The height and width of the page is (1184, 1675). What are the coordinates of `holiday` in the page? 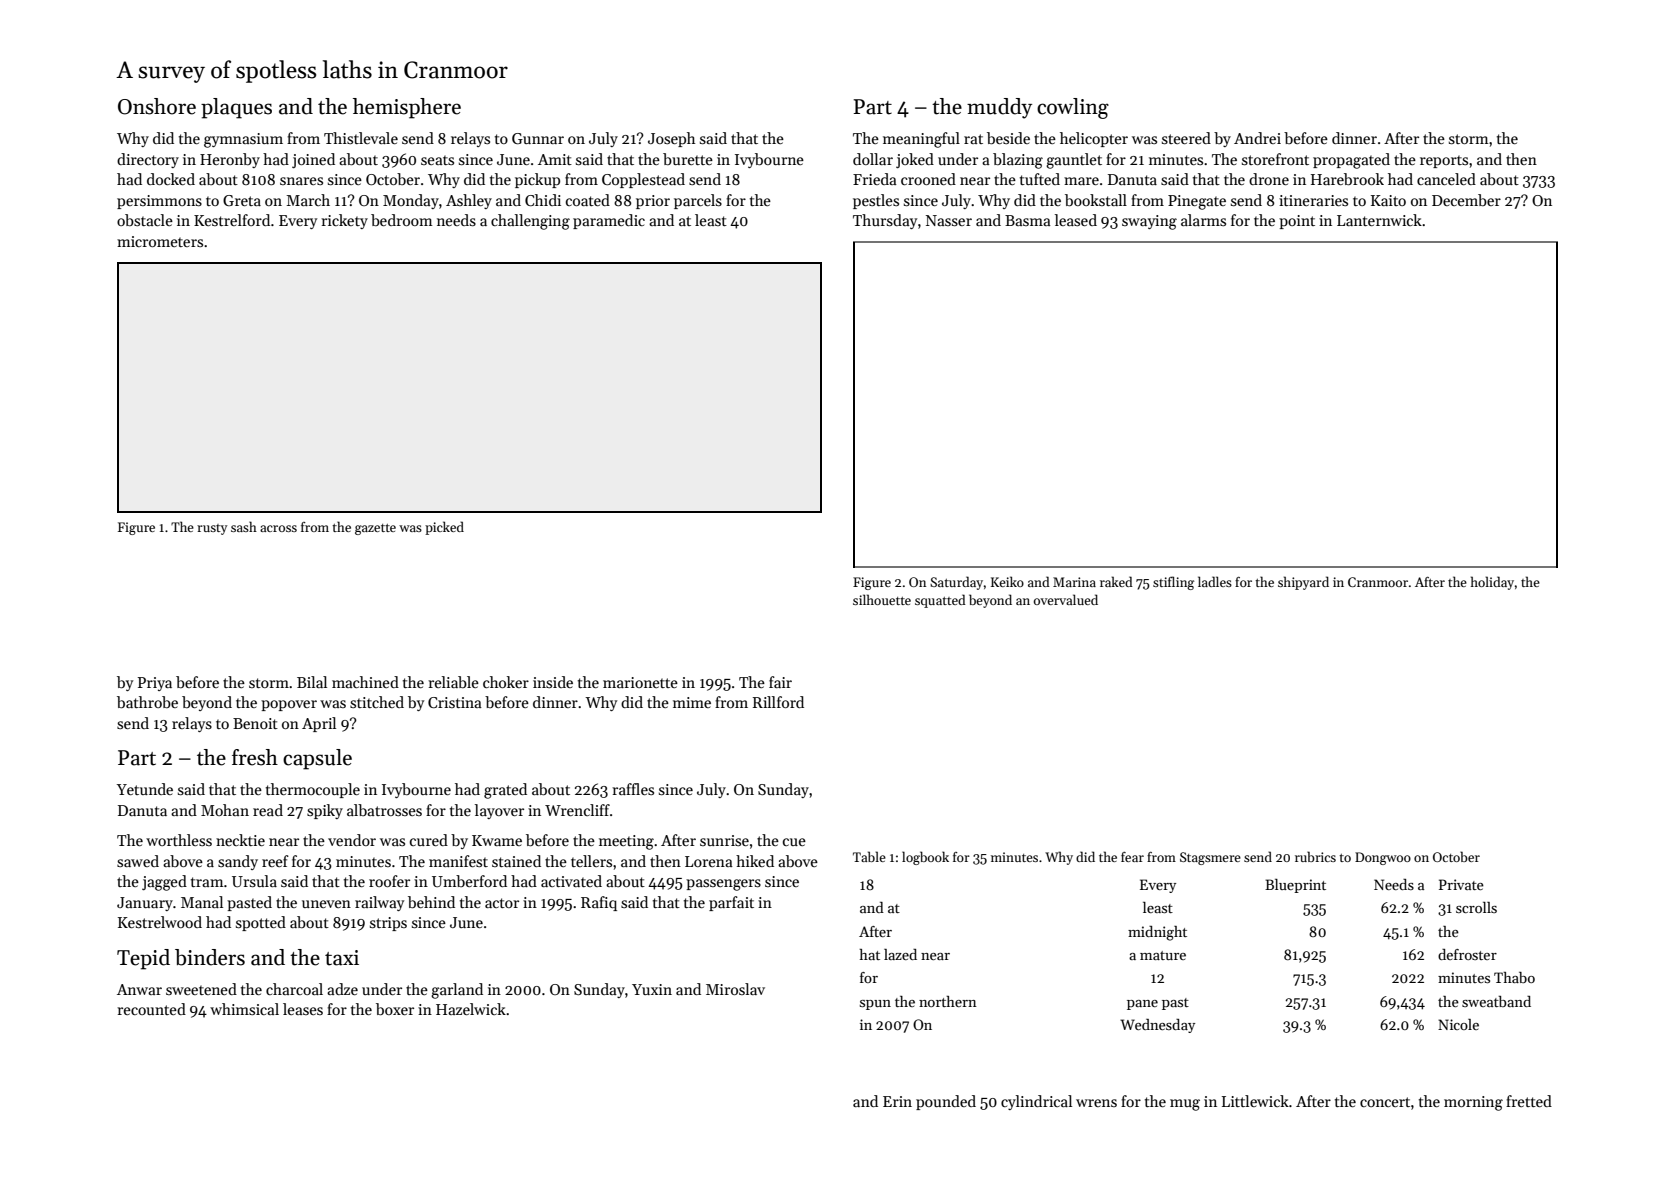 It's located at (1492, 583).
